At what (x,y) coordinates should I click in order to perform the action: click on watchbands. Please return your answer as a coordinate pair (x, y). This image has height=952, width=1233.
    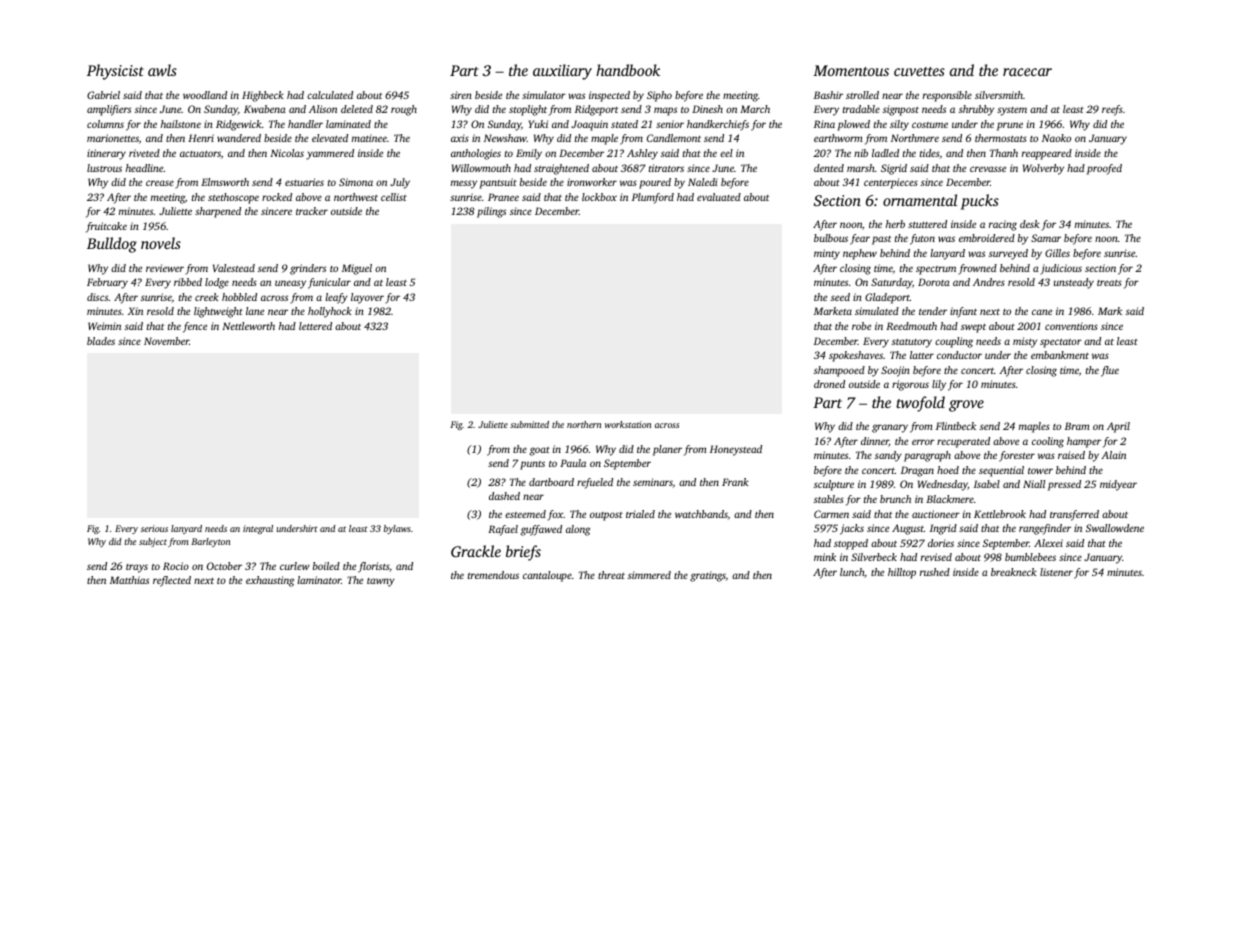
    Looking at the image, I should click on (701, 514).
